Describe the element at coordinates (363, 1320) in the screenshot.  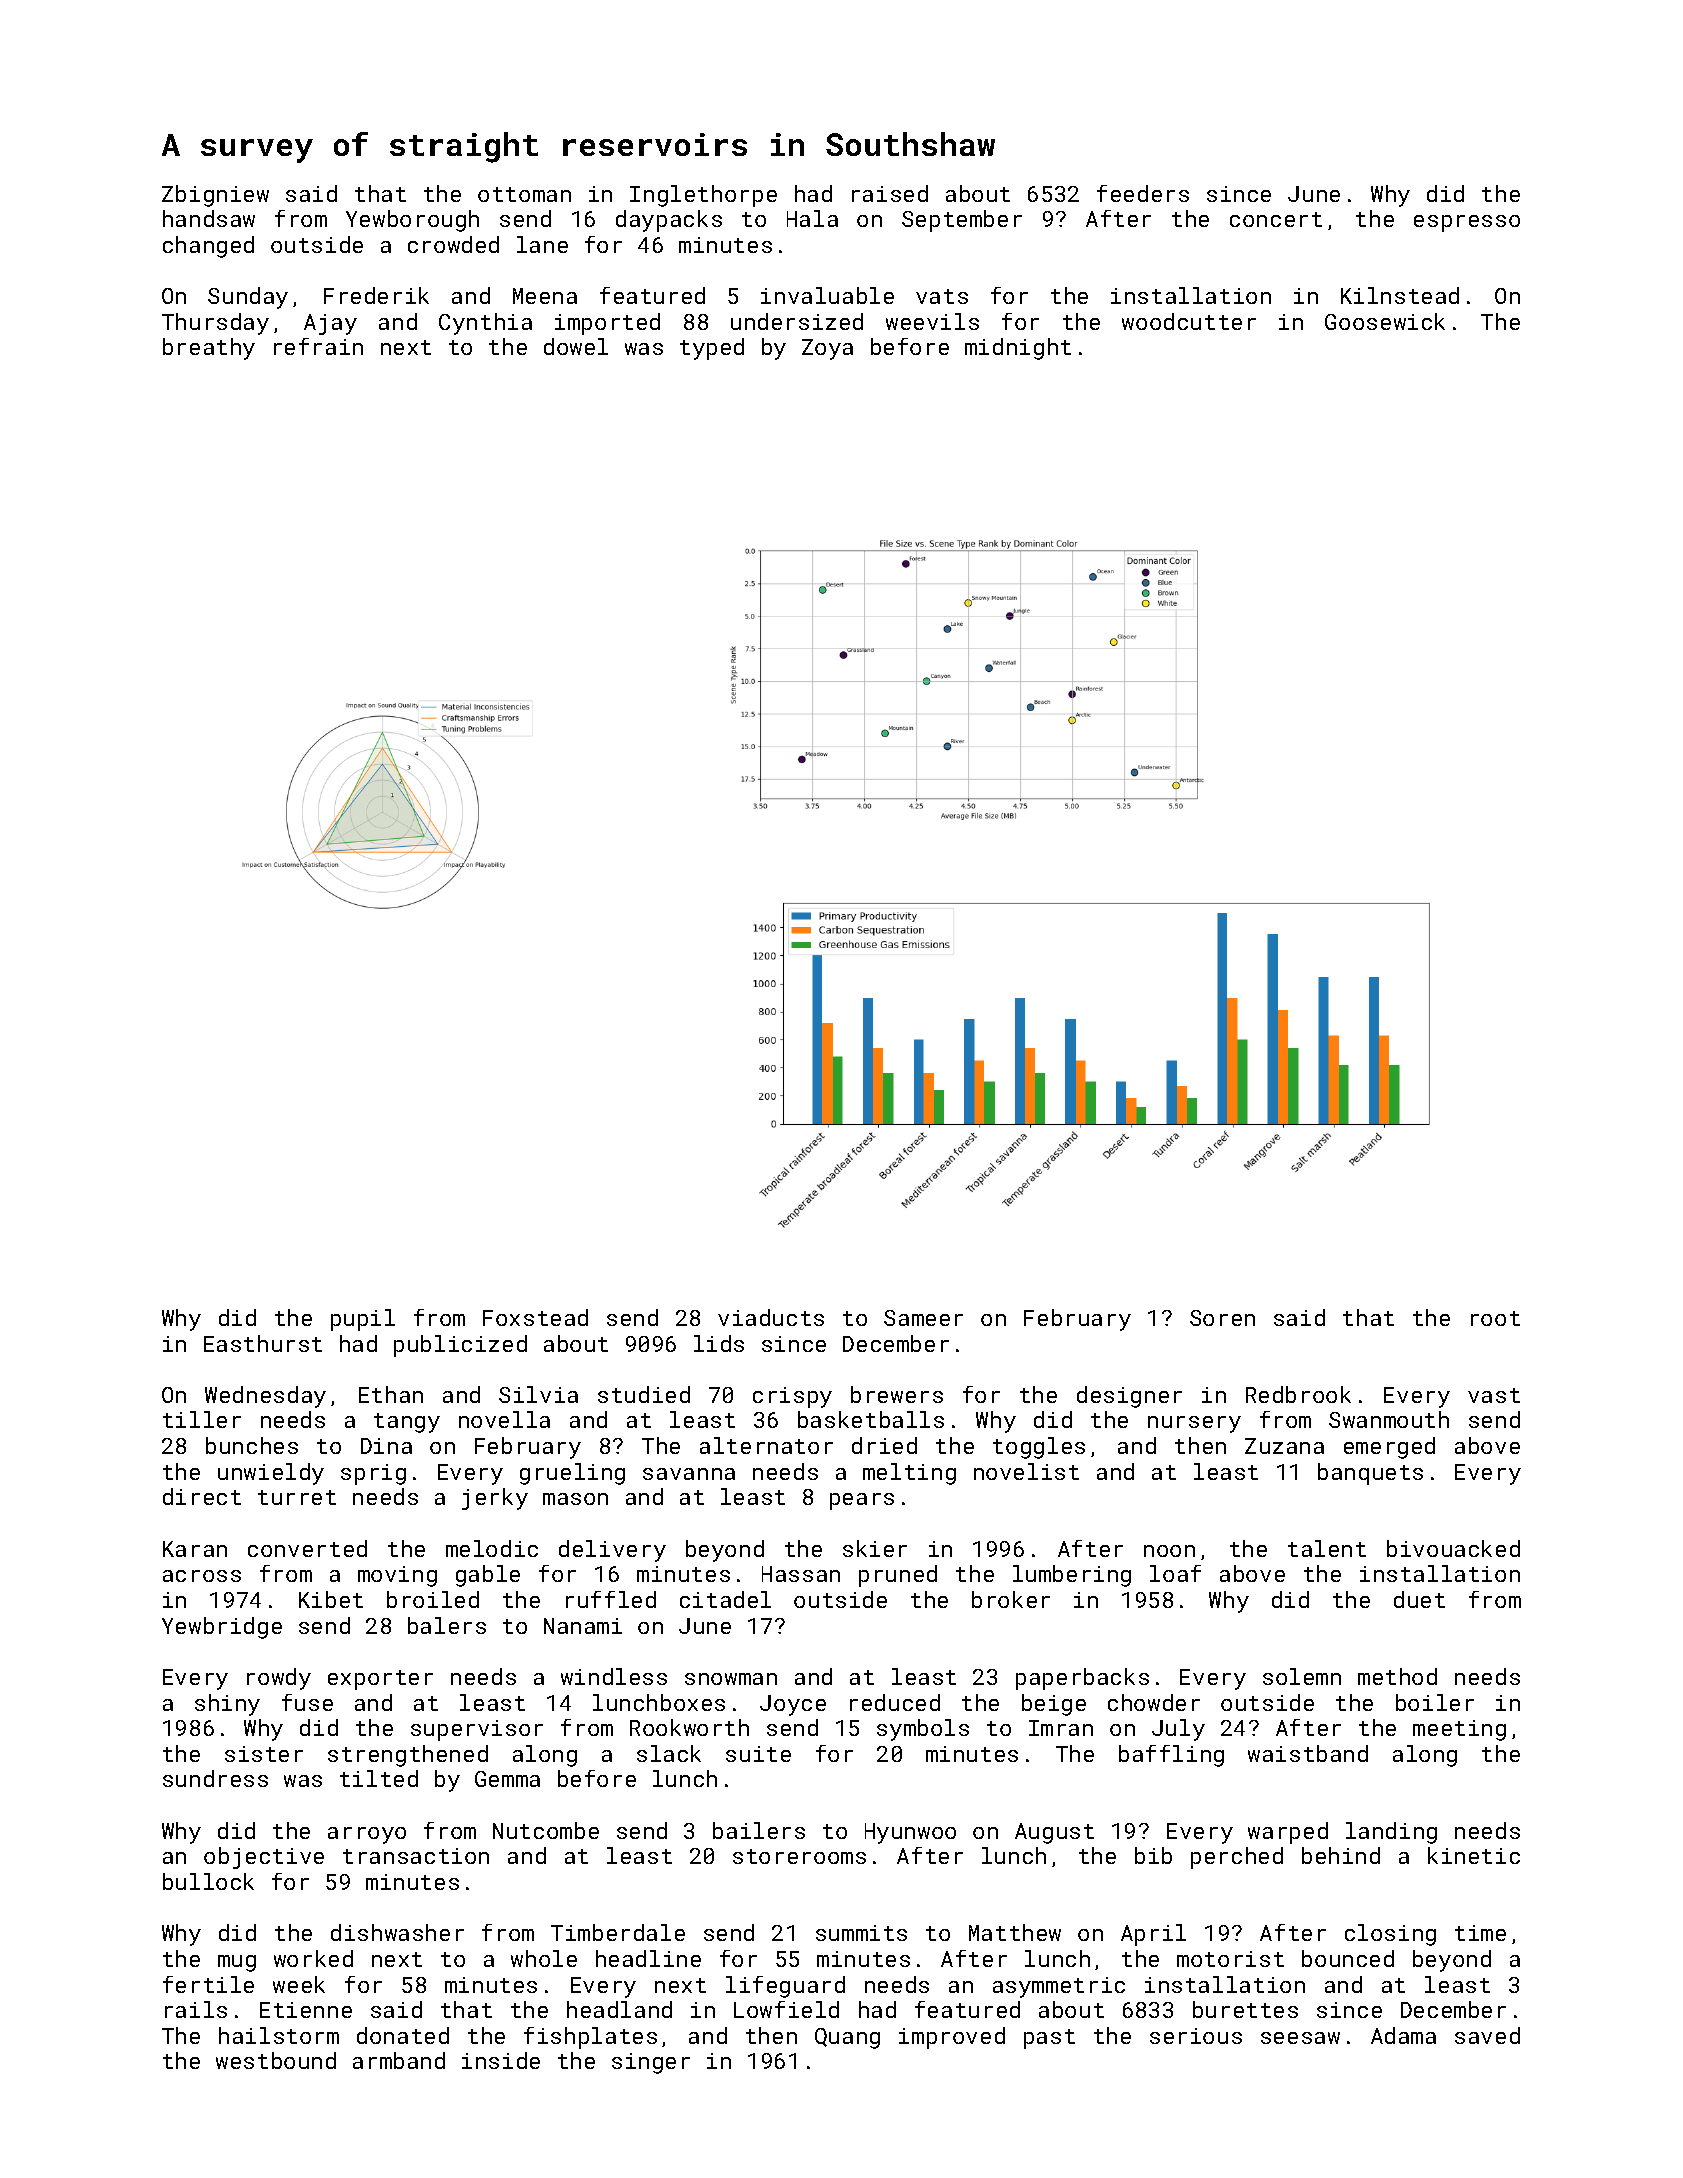
I see `pupil` at that location.
